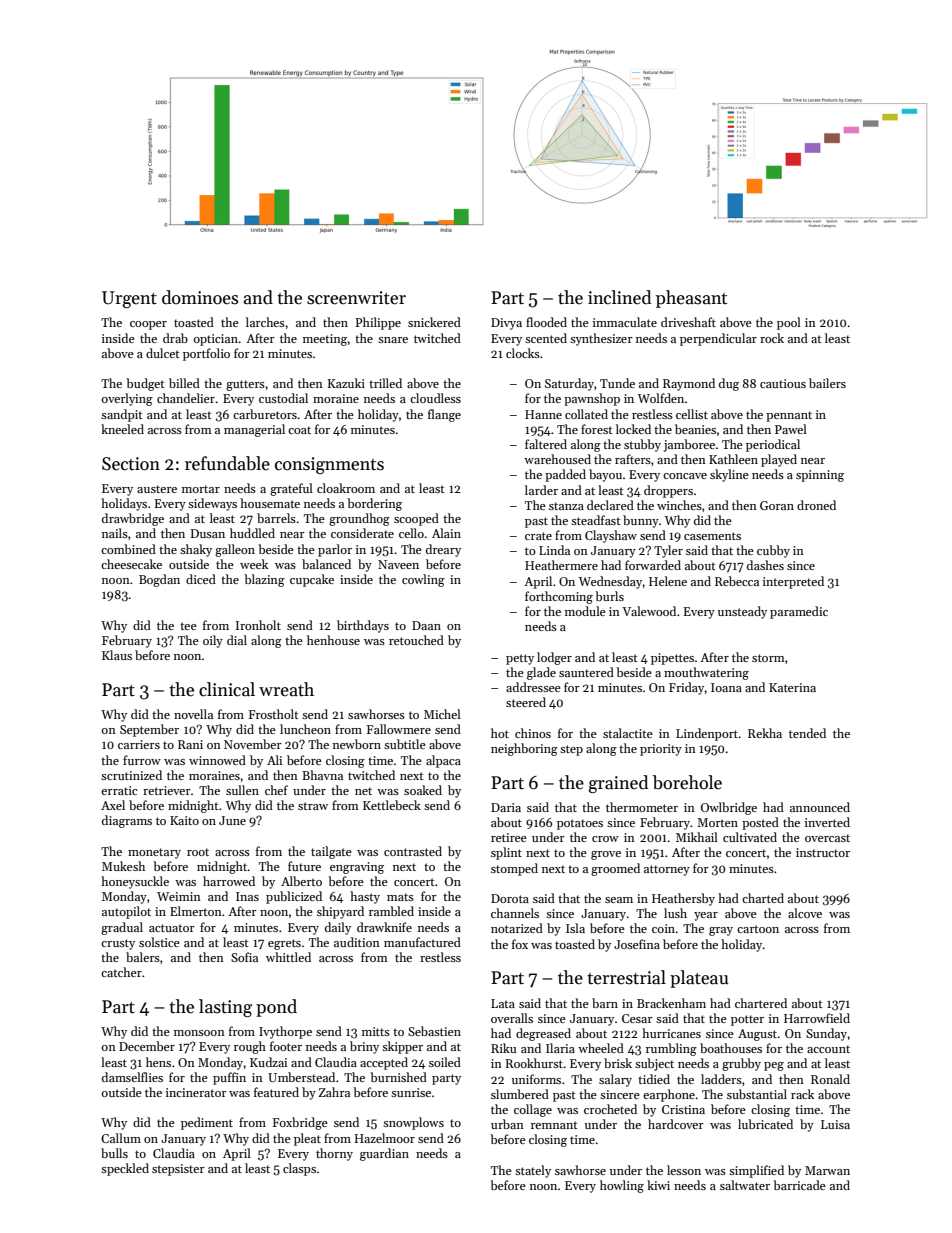 Image resolution: width=952 pixels, height=1233 pixels. What do you see at coordinates (503, 1048) in the screenshot?
I see `Riku` at bounding box center [503, 1048].
